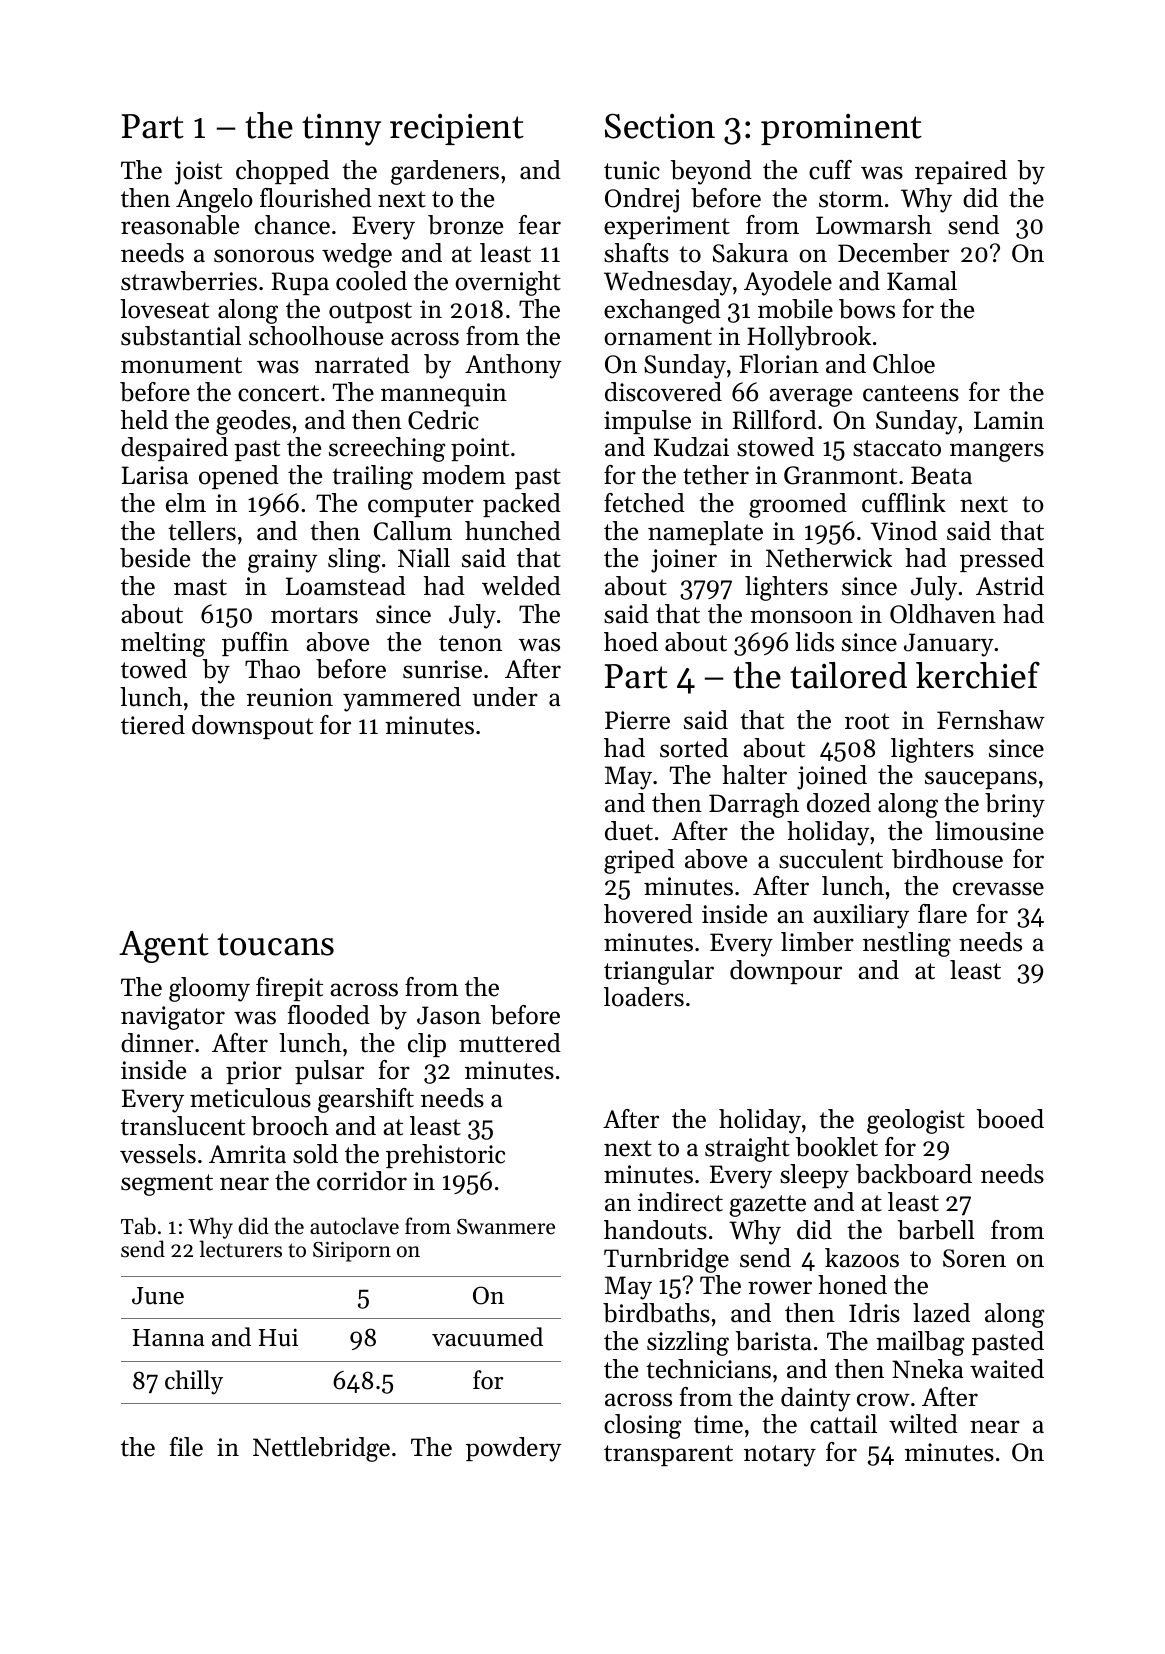 This image has width=1165, height=1654. What do you see at coordinates (668, 1455) in the image?
I see `transparent` at bounding box center [668, 1455].
